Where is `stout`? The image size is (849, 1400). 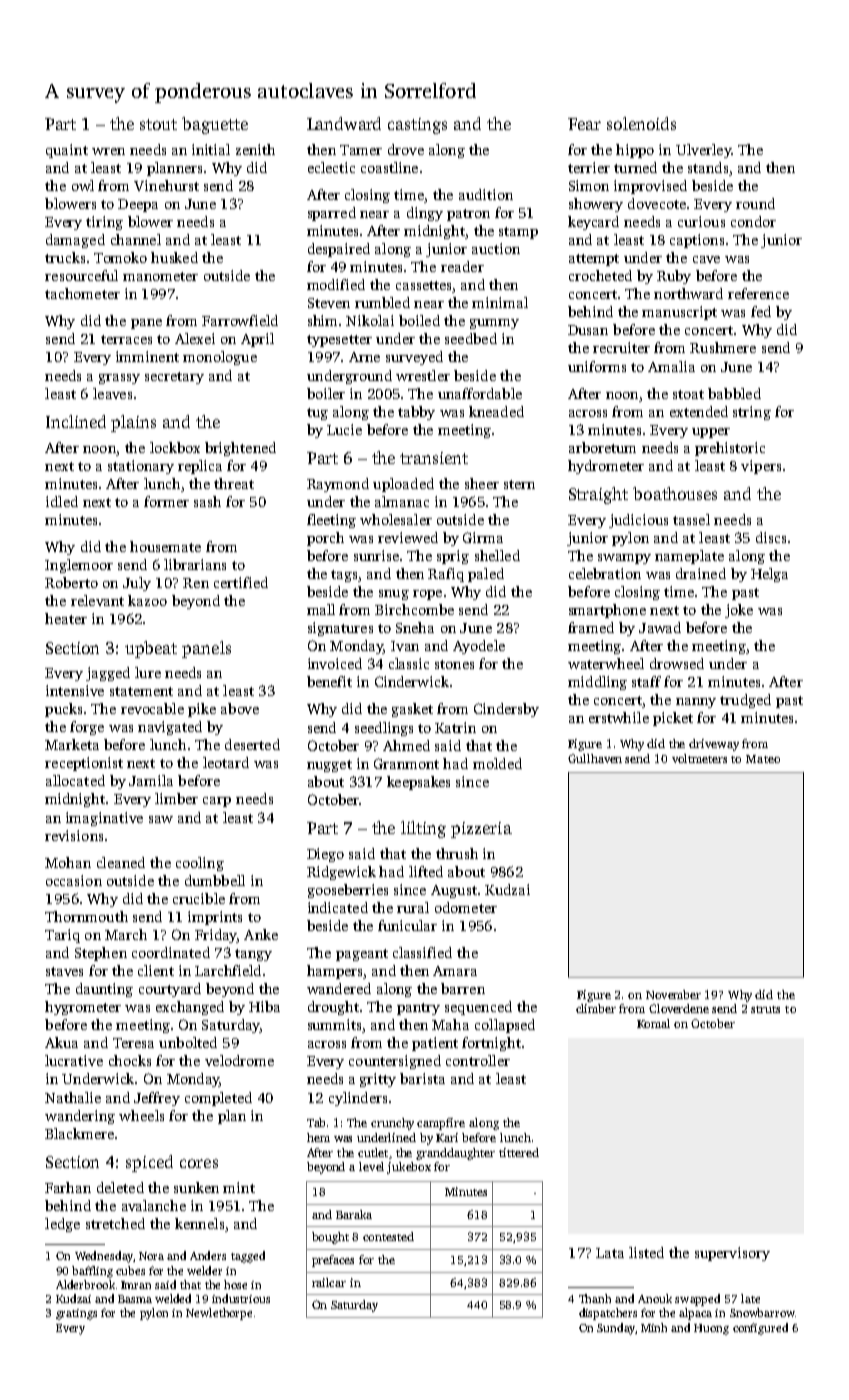
stout is located at coordinates (158, 124).
